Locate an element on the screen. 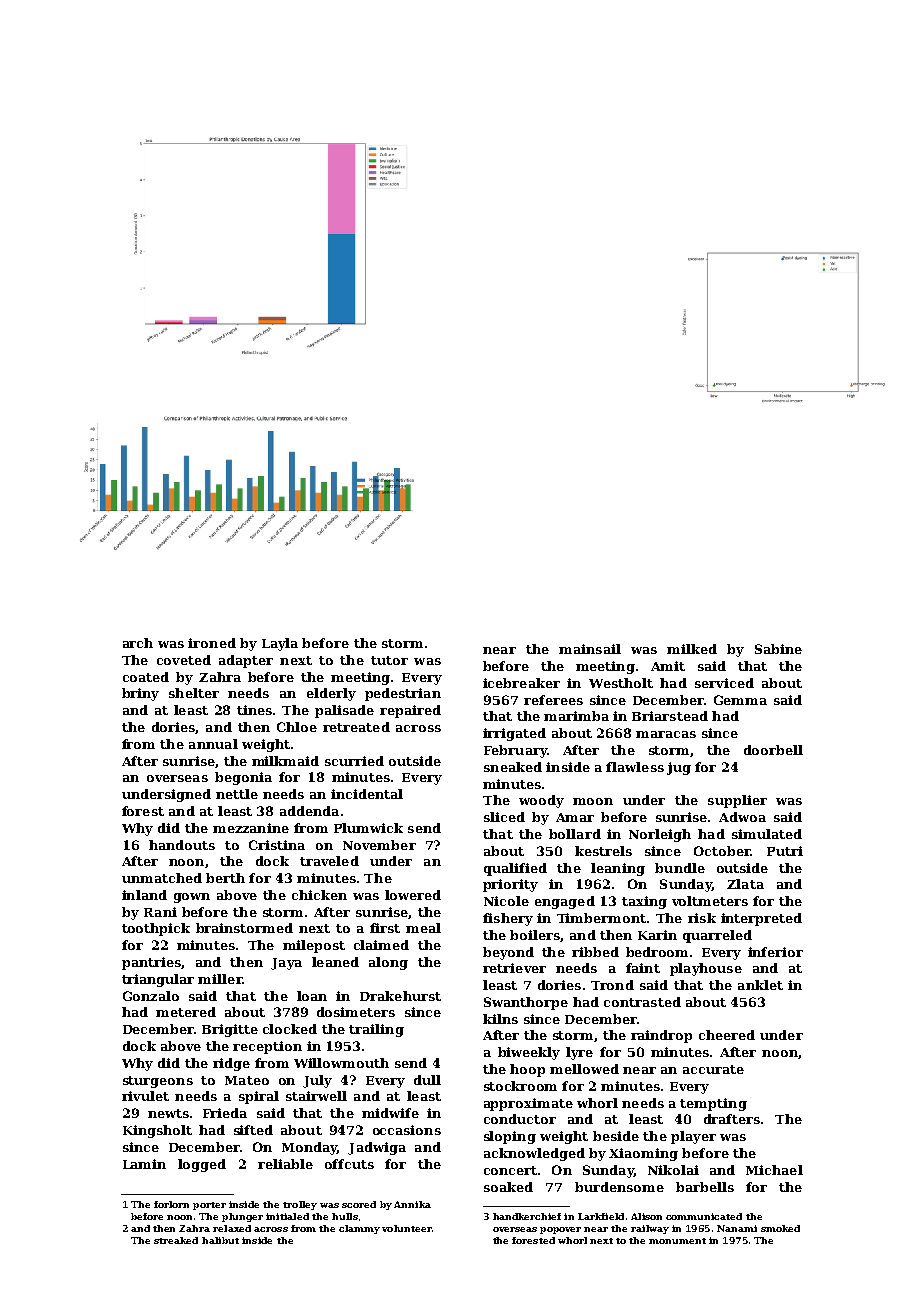  halibut is located at coordinates (220, 1240).
